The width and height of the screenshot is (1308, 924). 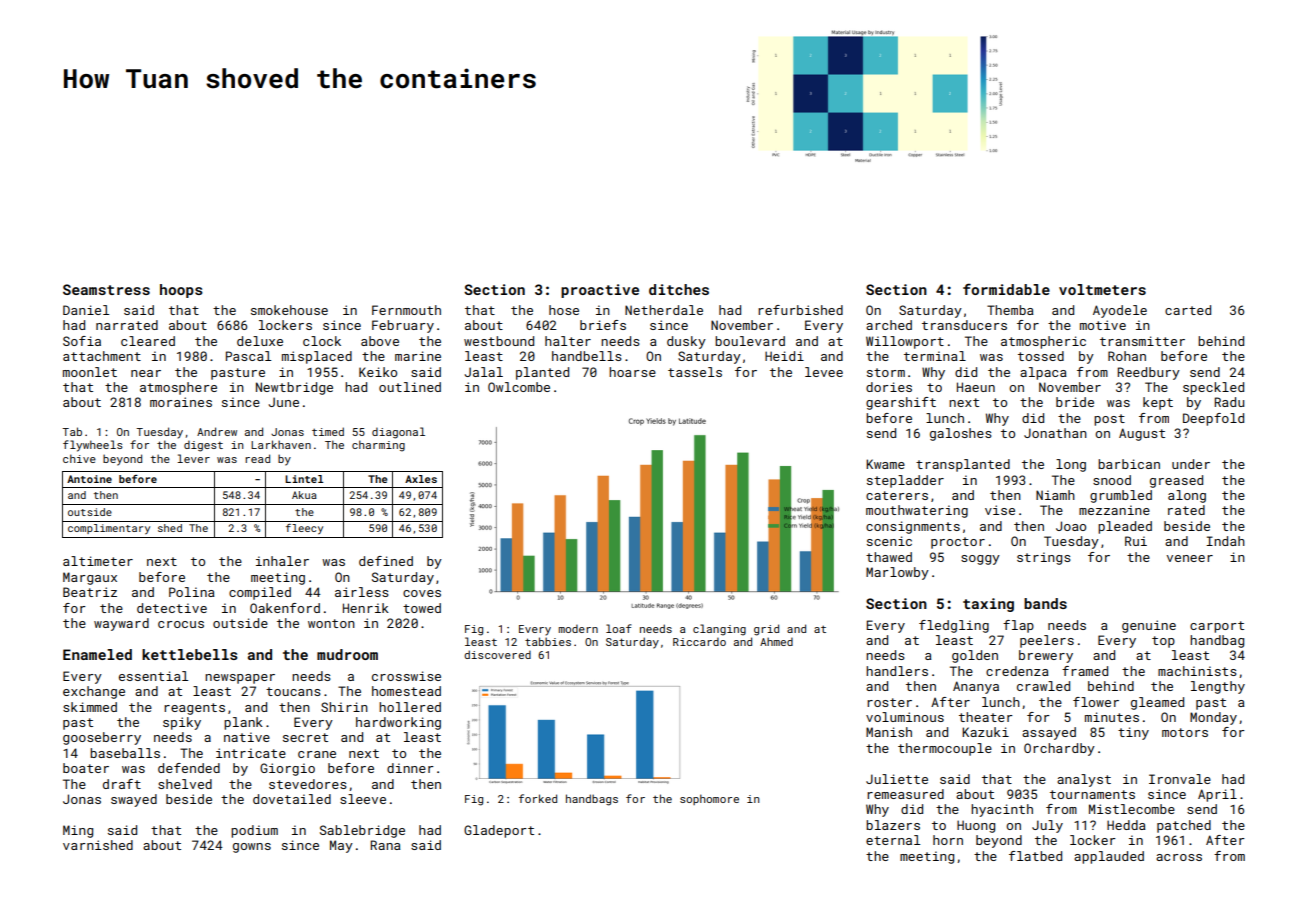 What do you see at coordinates (86, 768) in the screenshot?
I see `boater` at bounding box center [86, 768].
